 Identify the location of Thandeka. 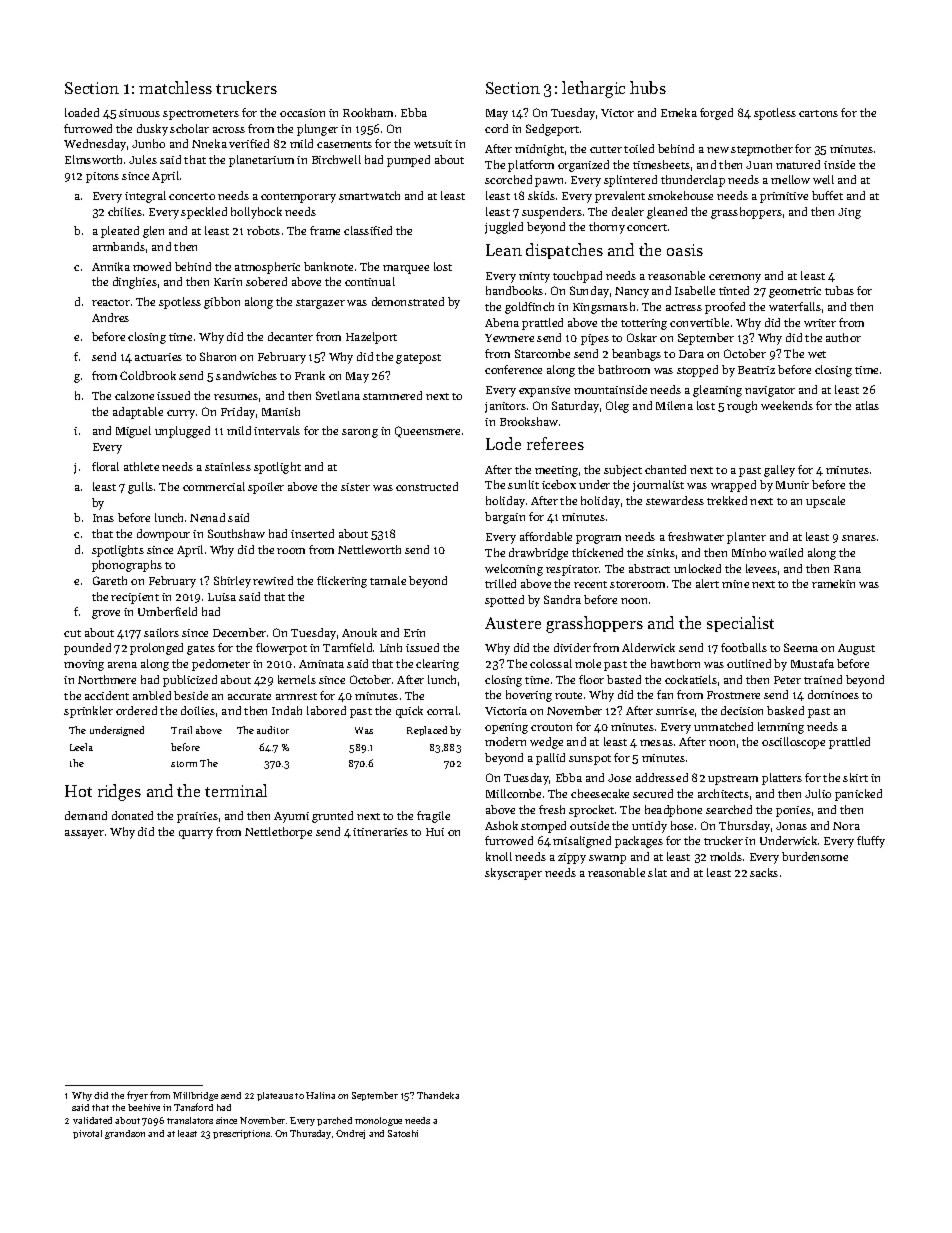
(438, 1095).
